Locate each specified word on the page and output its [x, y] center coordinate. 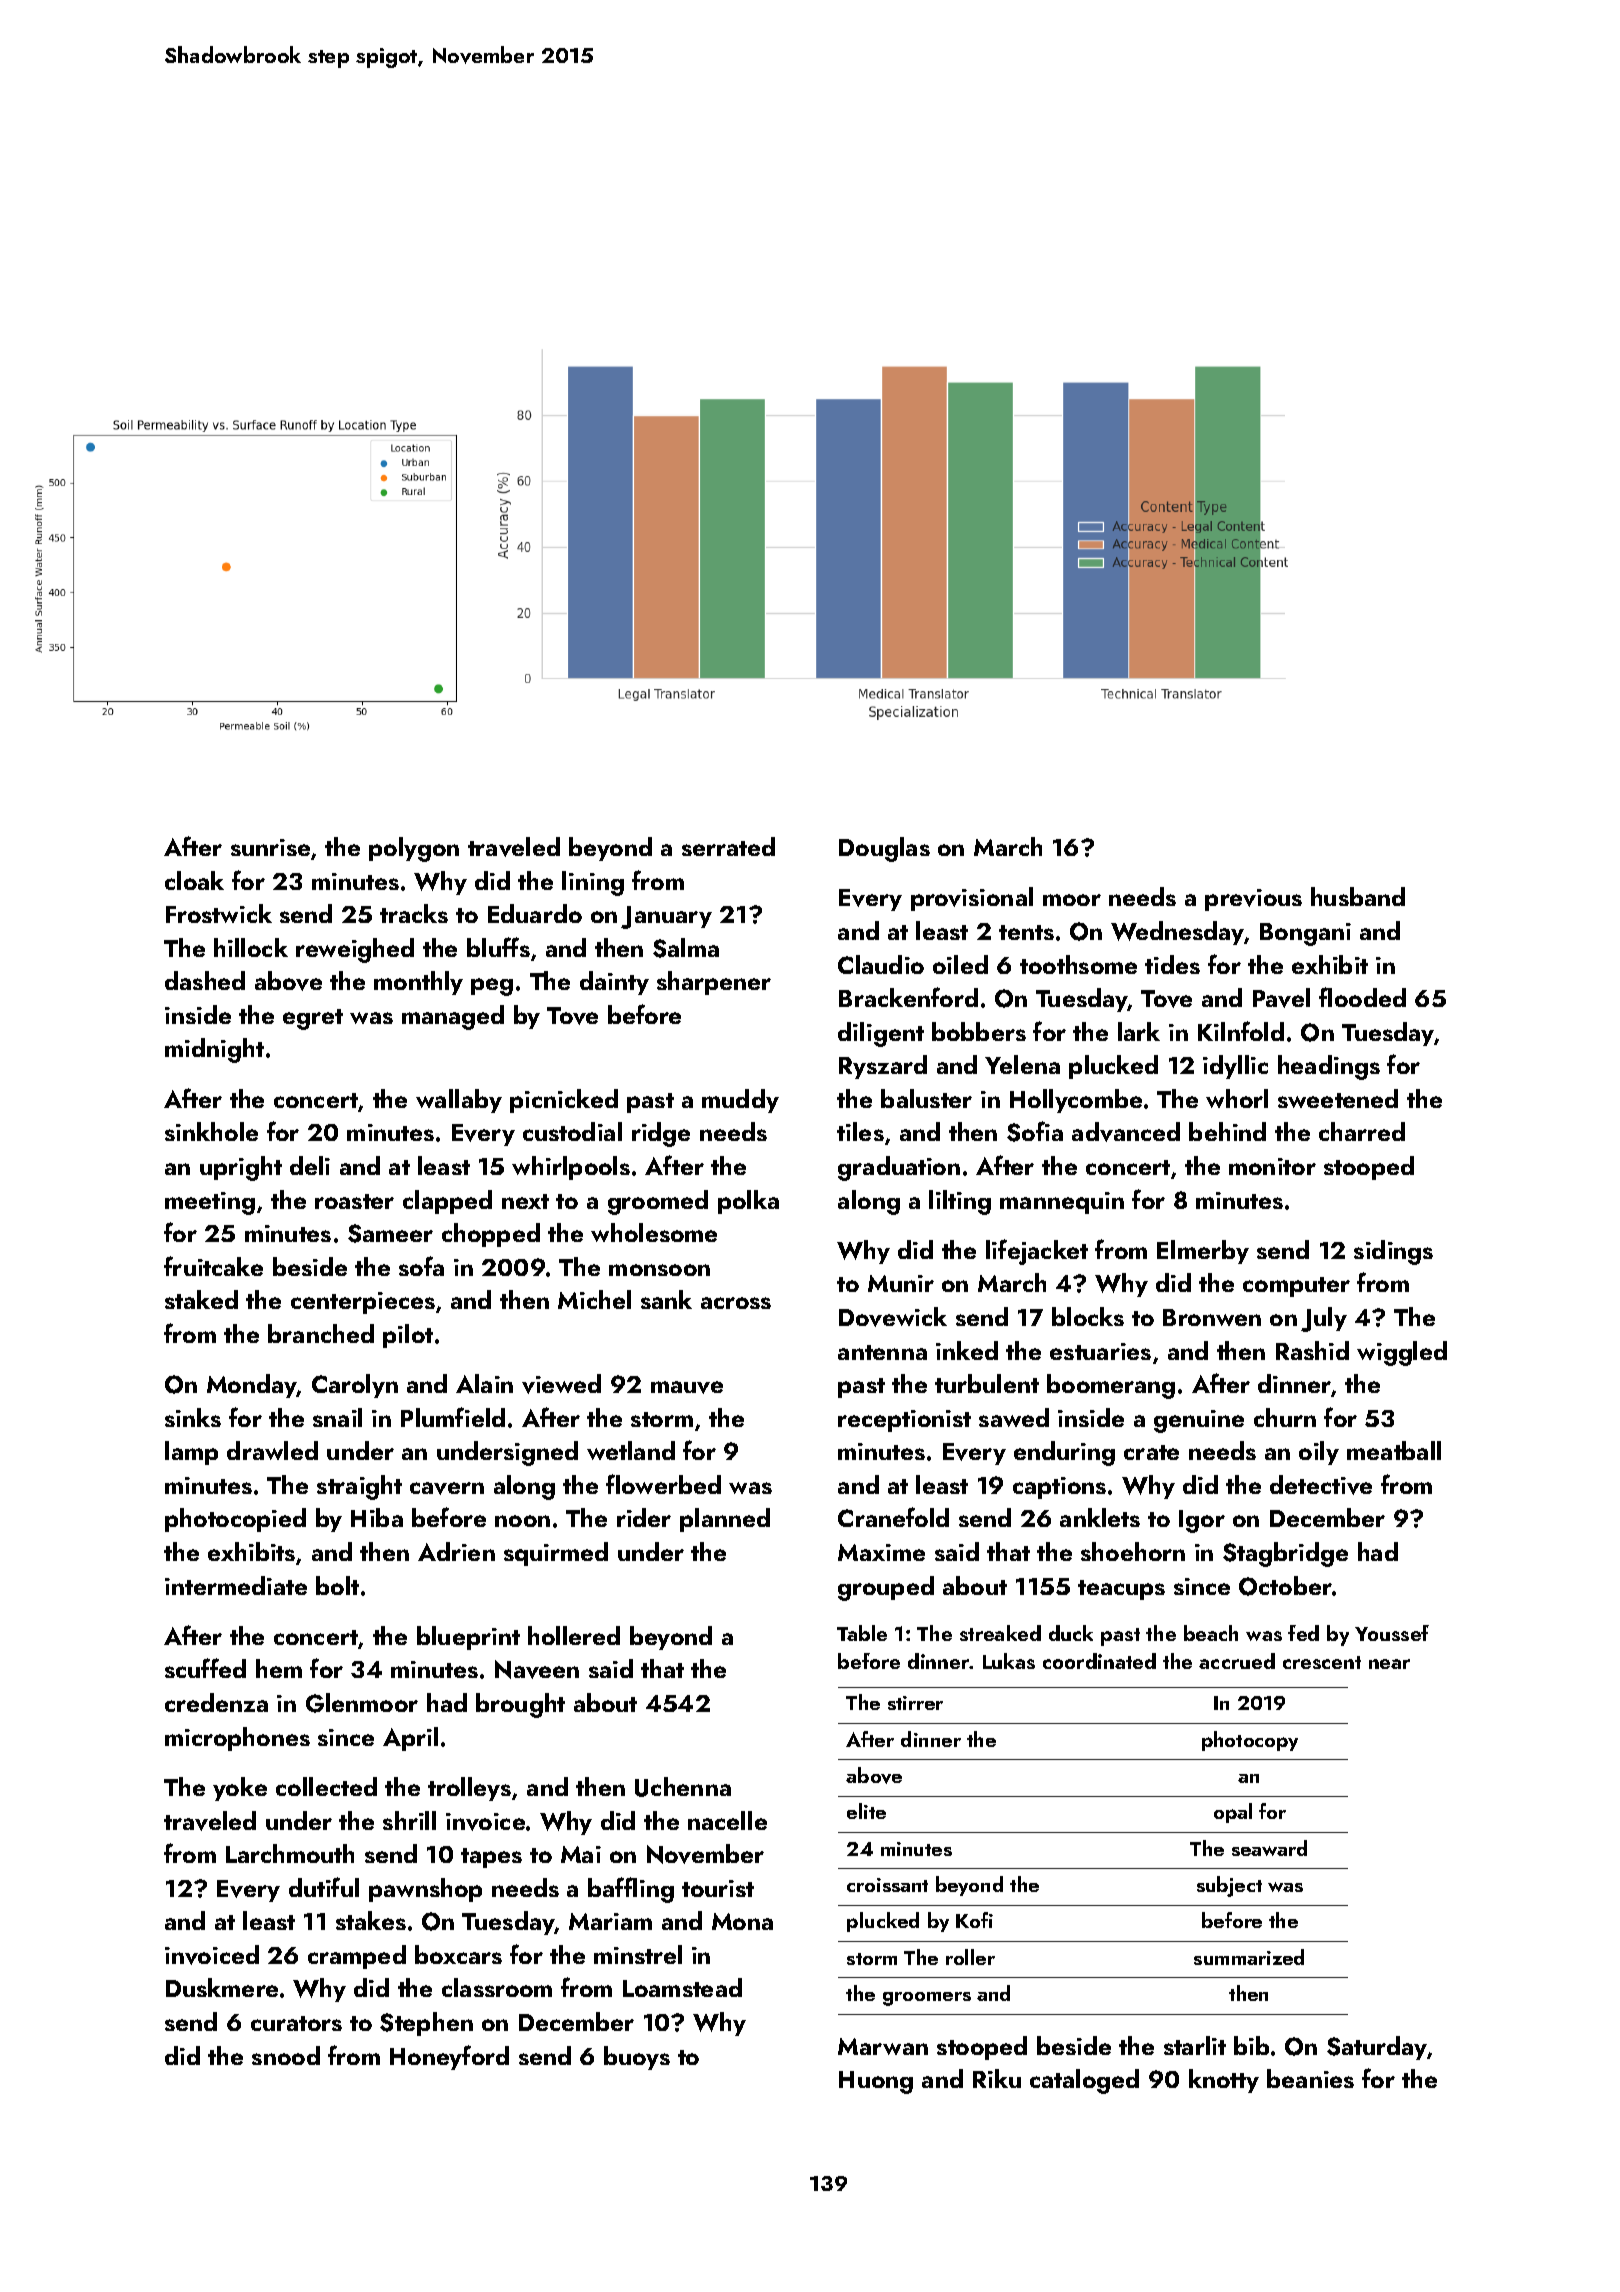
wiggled [1402, 1353]
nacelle [727, 1820]
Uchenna [683, 1787]
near [1389, 1664]
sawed [1014, 1417]
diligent [881, 1034]
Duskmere [222, 1987]
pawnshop [425, 1890]
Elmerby [1203, 1252]
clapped [447, 1202]
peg [492, 987]
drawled [272, 1450]
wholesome [654, 1232]
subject [1229, 1886]
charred [1362, 1131]
